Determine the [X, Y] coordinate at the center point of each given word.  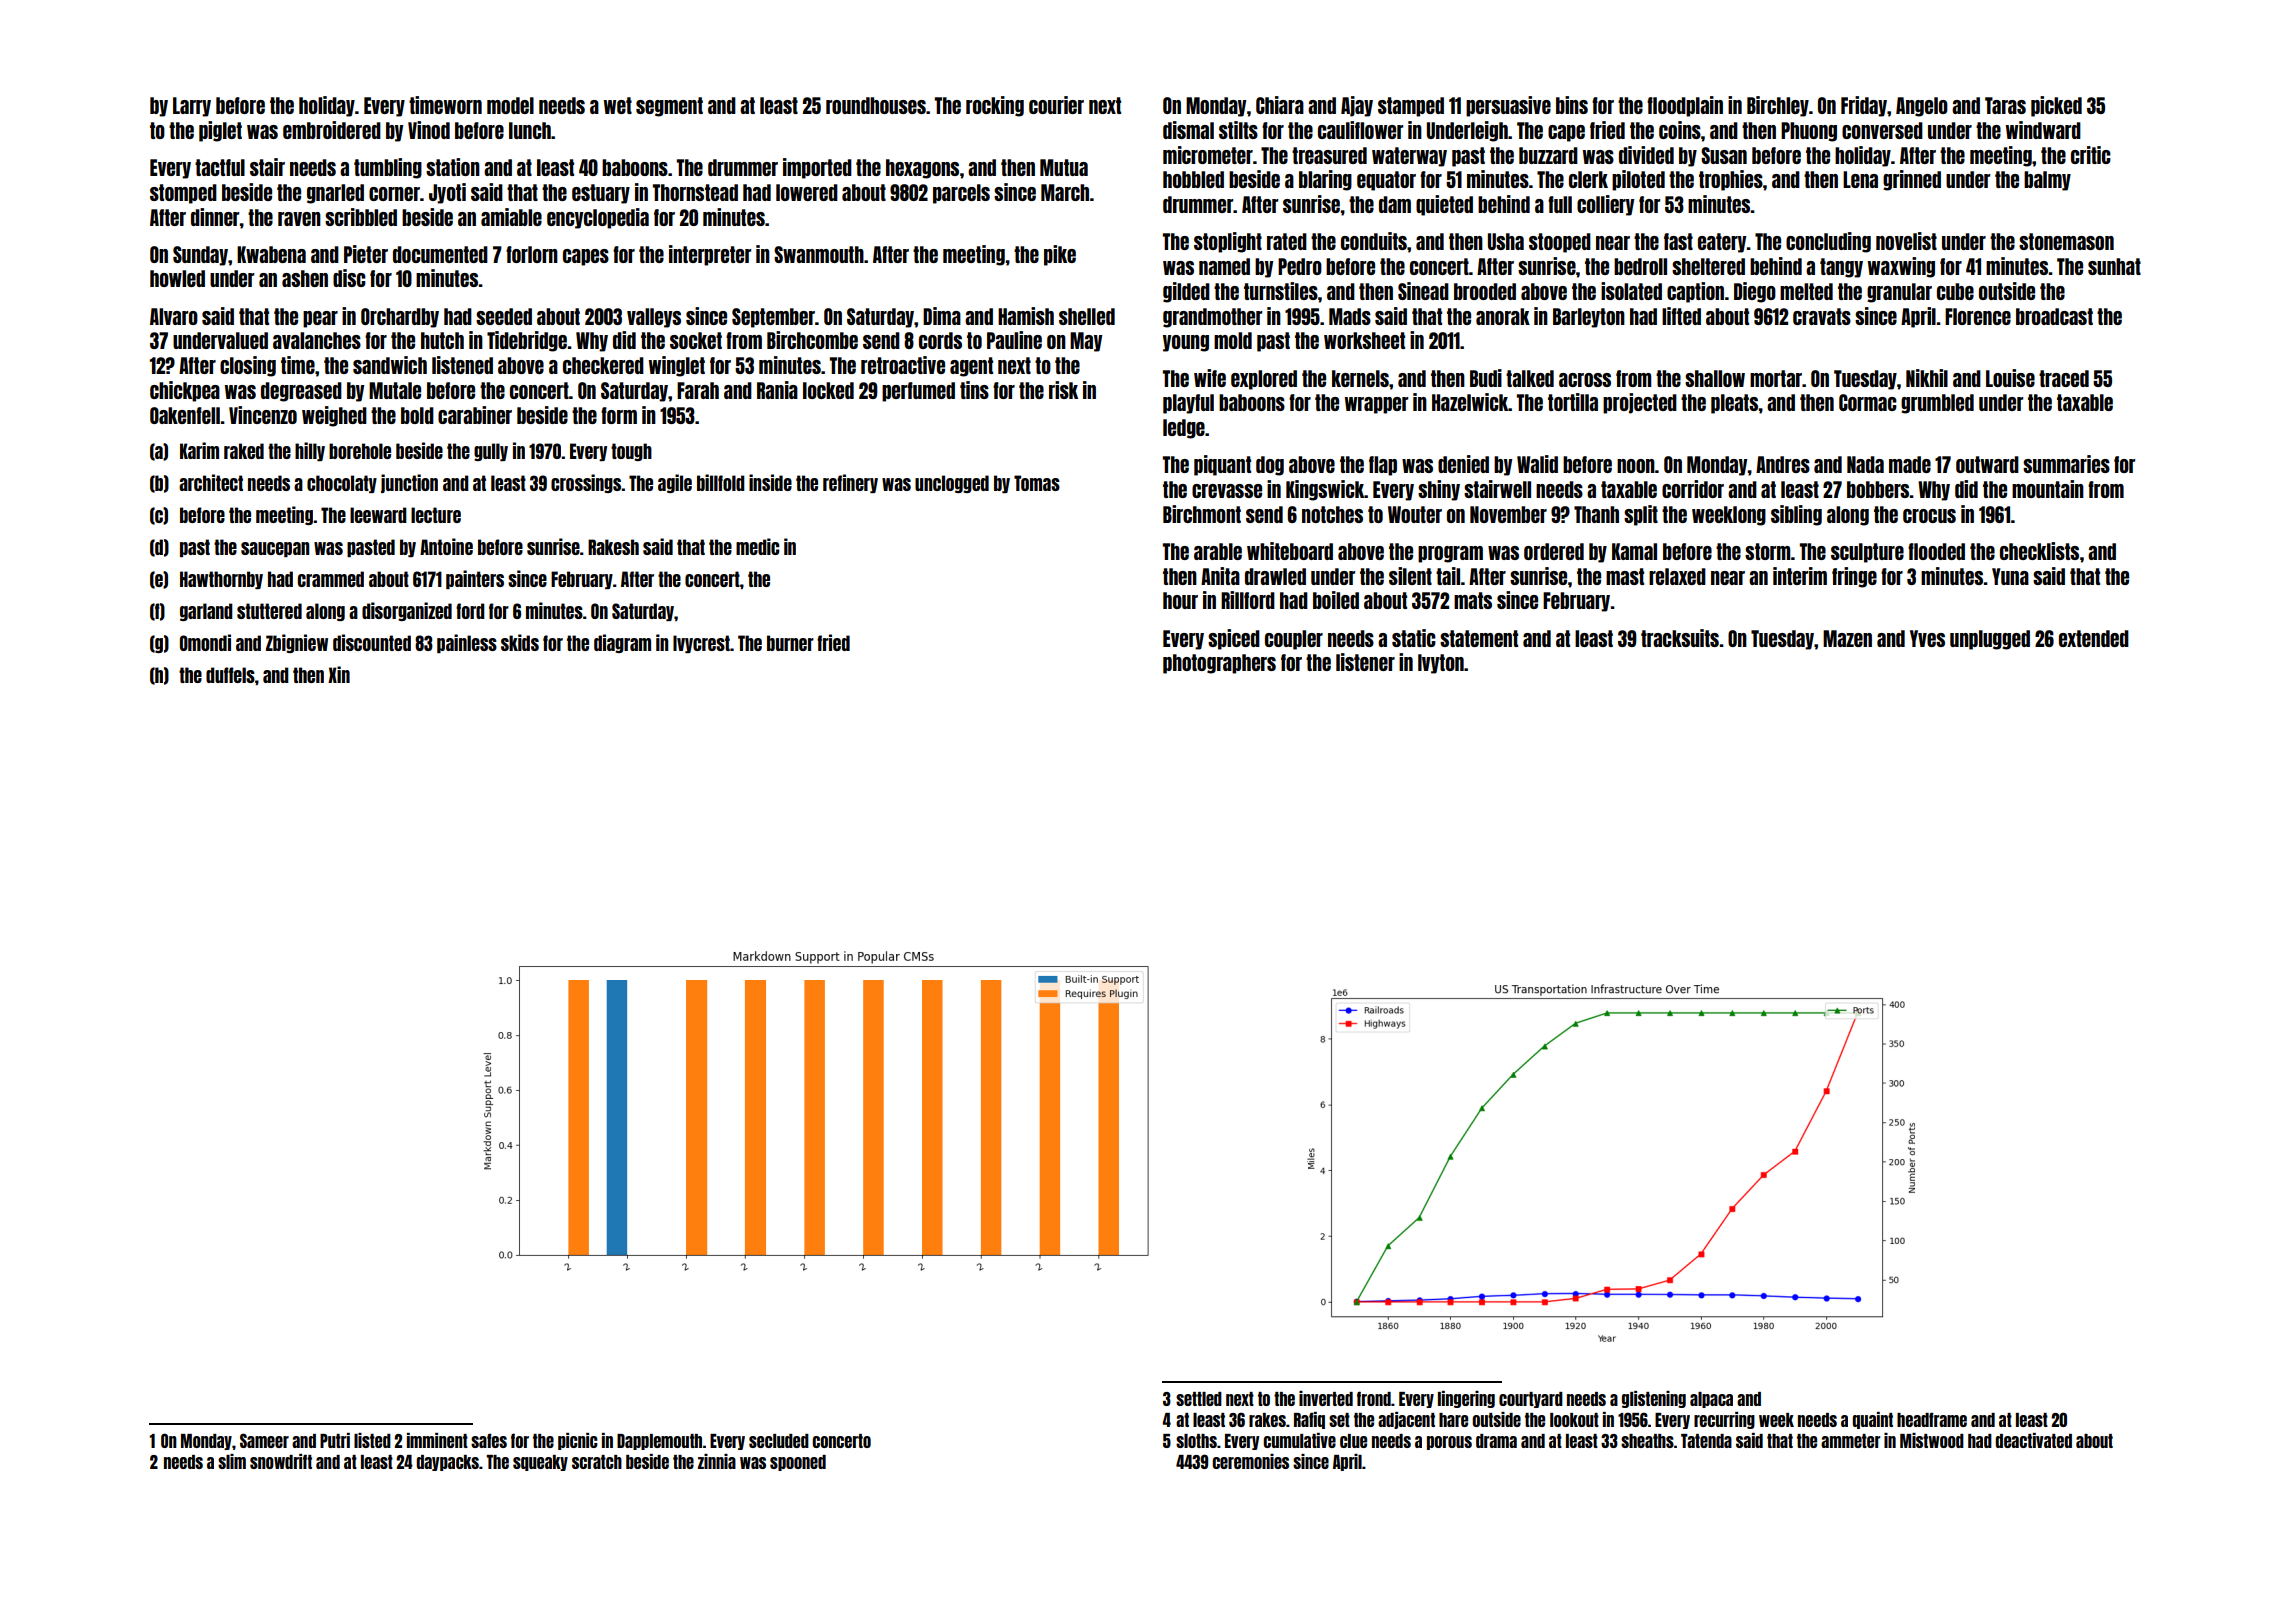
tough [631, 452]
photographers [1219, 664]
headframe [1932, 1419]
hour [1180, 600]
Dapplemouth [659, 1442]
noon [1636, 466]
